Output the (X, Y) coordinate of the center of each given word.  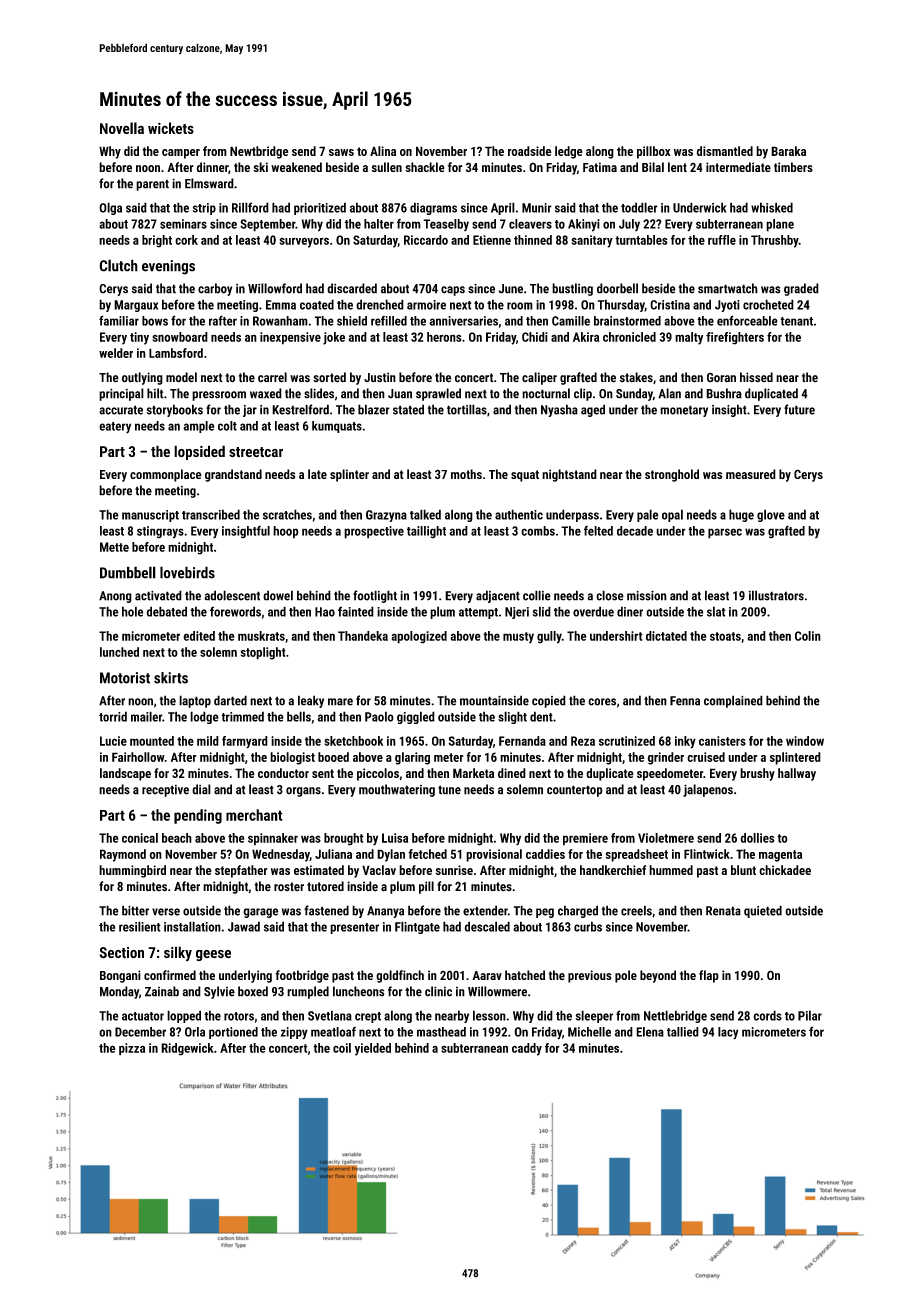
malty (689, 338)
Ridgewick (187, 1049)
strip (204, 209)
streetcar (256, 452)
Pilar (810, 1015)
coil (342, 1048)
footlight (375, 596)
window (805, 741)
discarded (352, 288)
